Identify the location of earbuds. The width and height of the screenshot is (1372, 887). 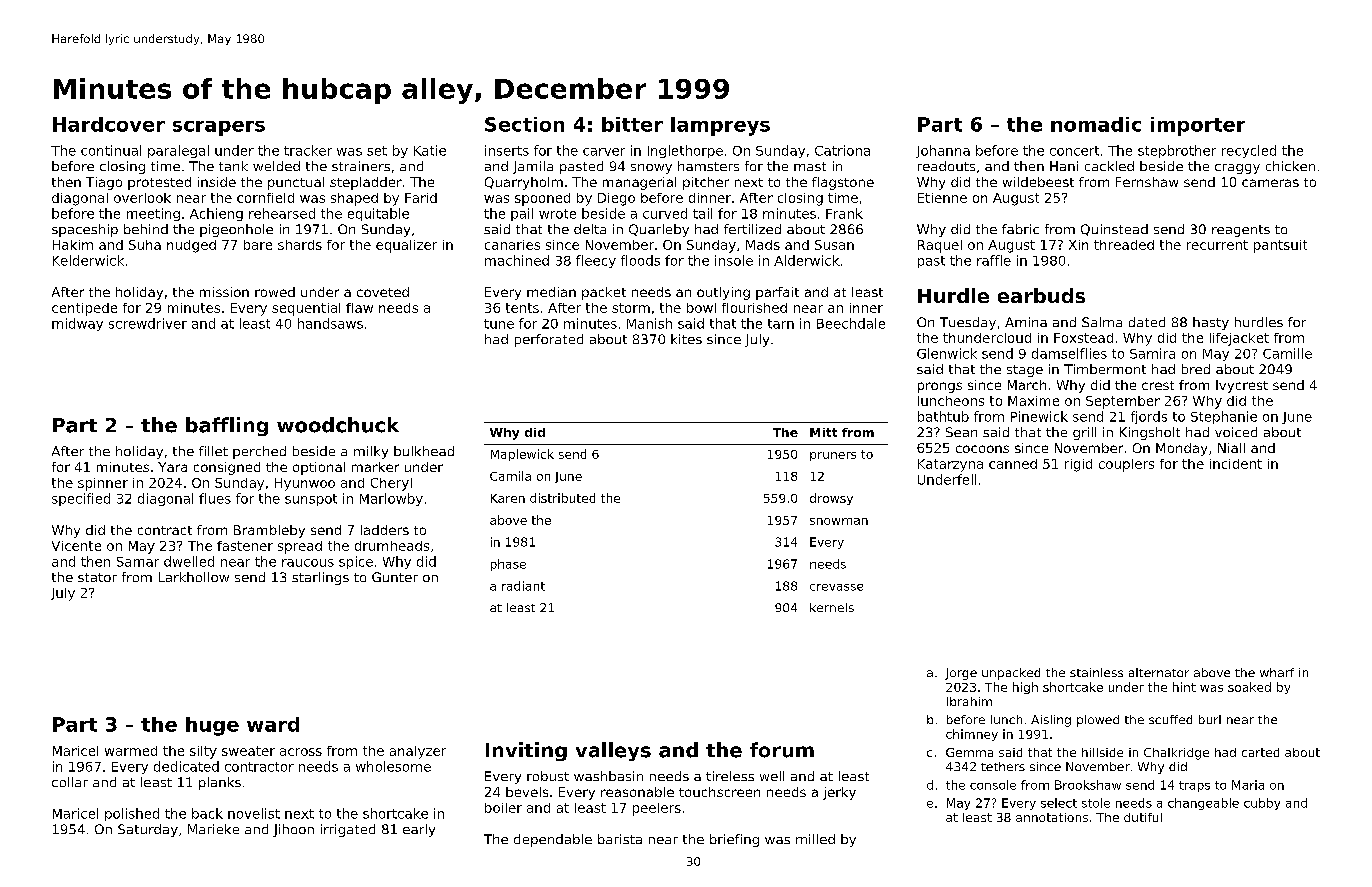
(1041, 295).
